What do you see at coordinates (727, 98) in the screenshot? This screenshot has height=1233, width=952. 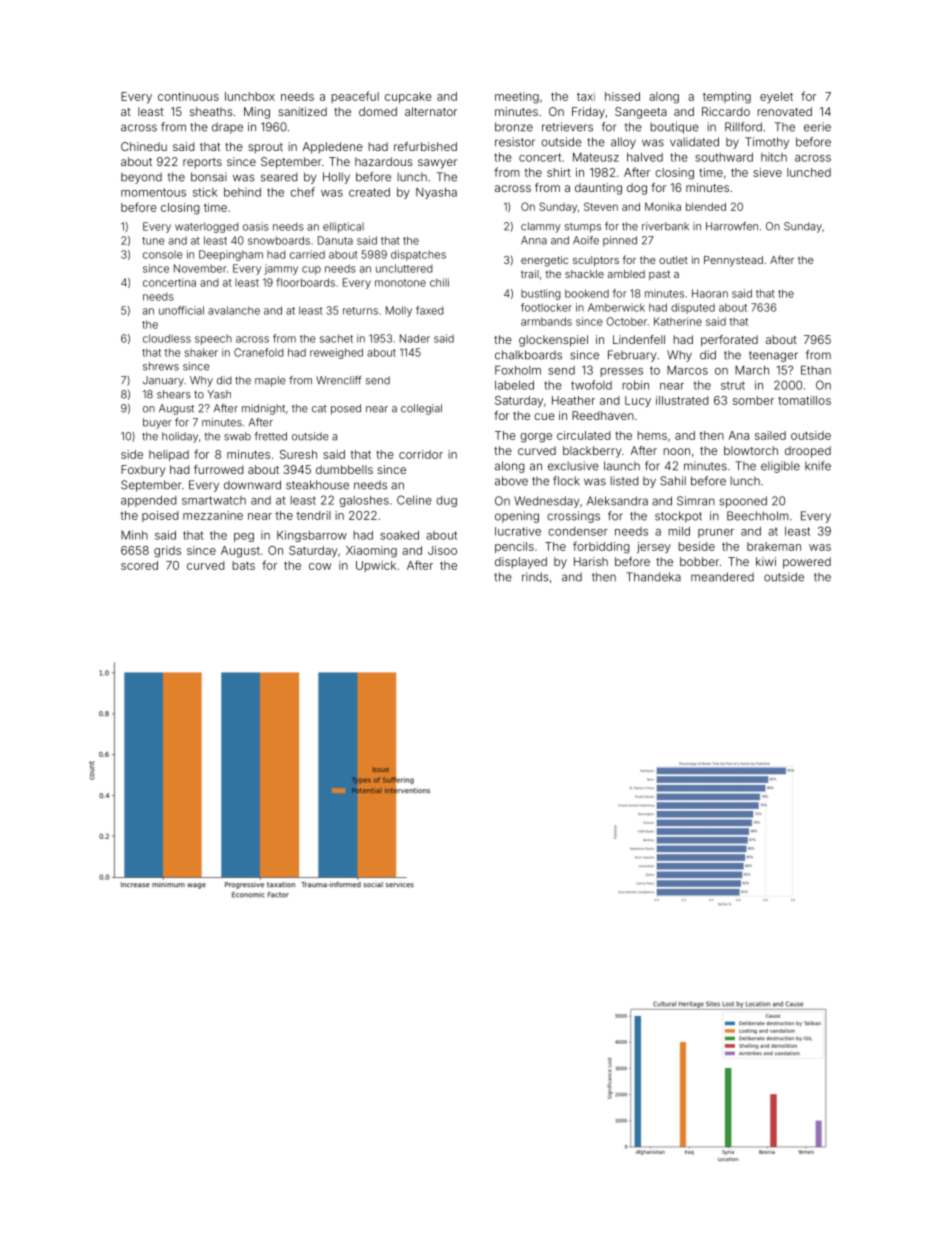 I see `tempting` at bounding box center [727, 98].
